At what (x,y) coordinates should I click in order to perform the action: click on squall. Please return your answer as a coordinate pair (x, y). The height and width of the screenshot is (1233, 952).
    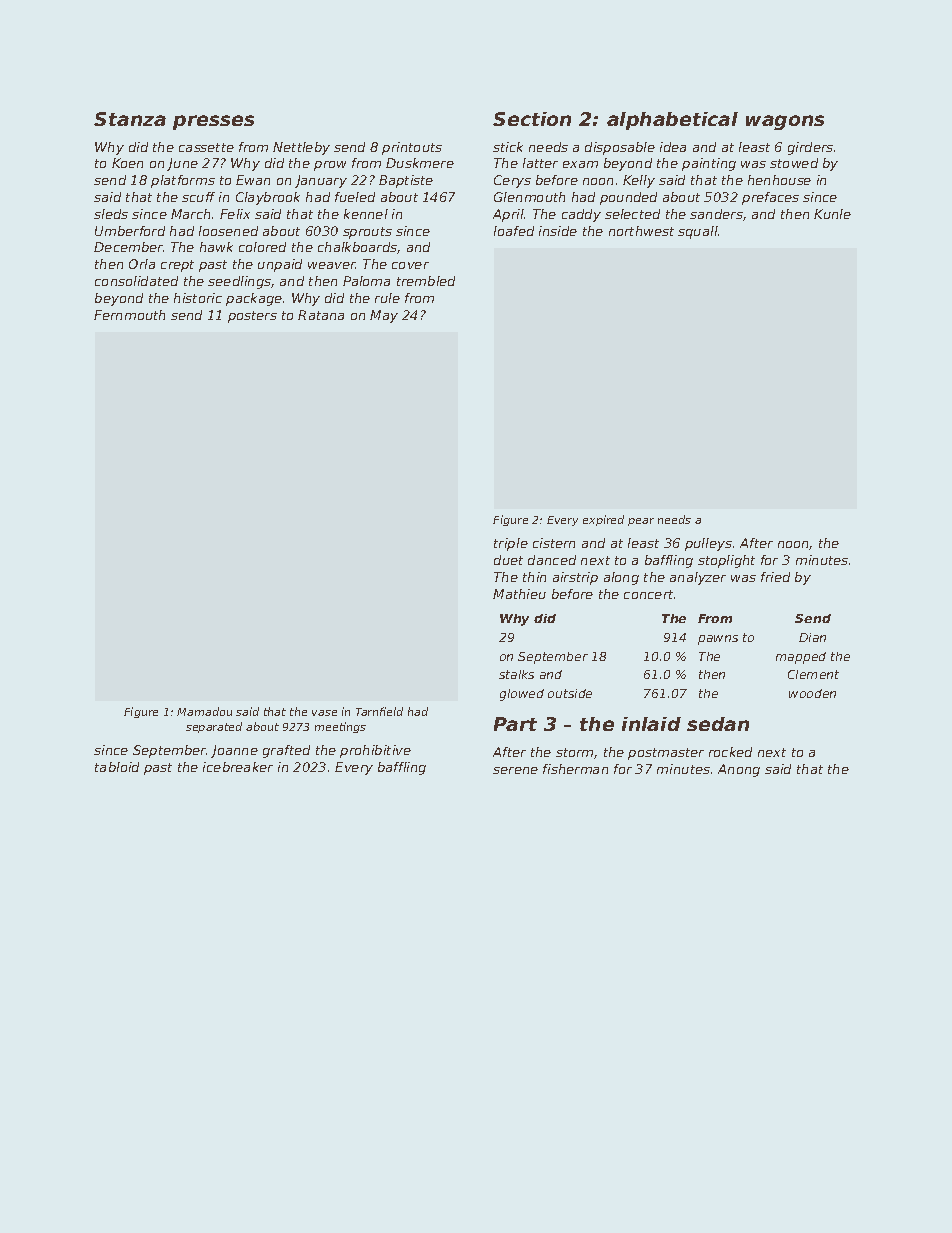
    Looking at the image, I should click on (698, 232).
